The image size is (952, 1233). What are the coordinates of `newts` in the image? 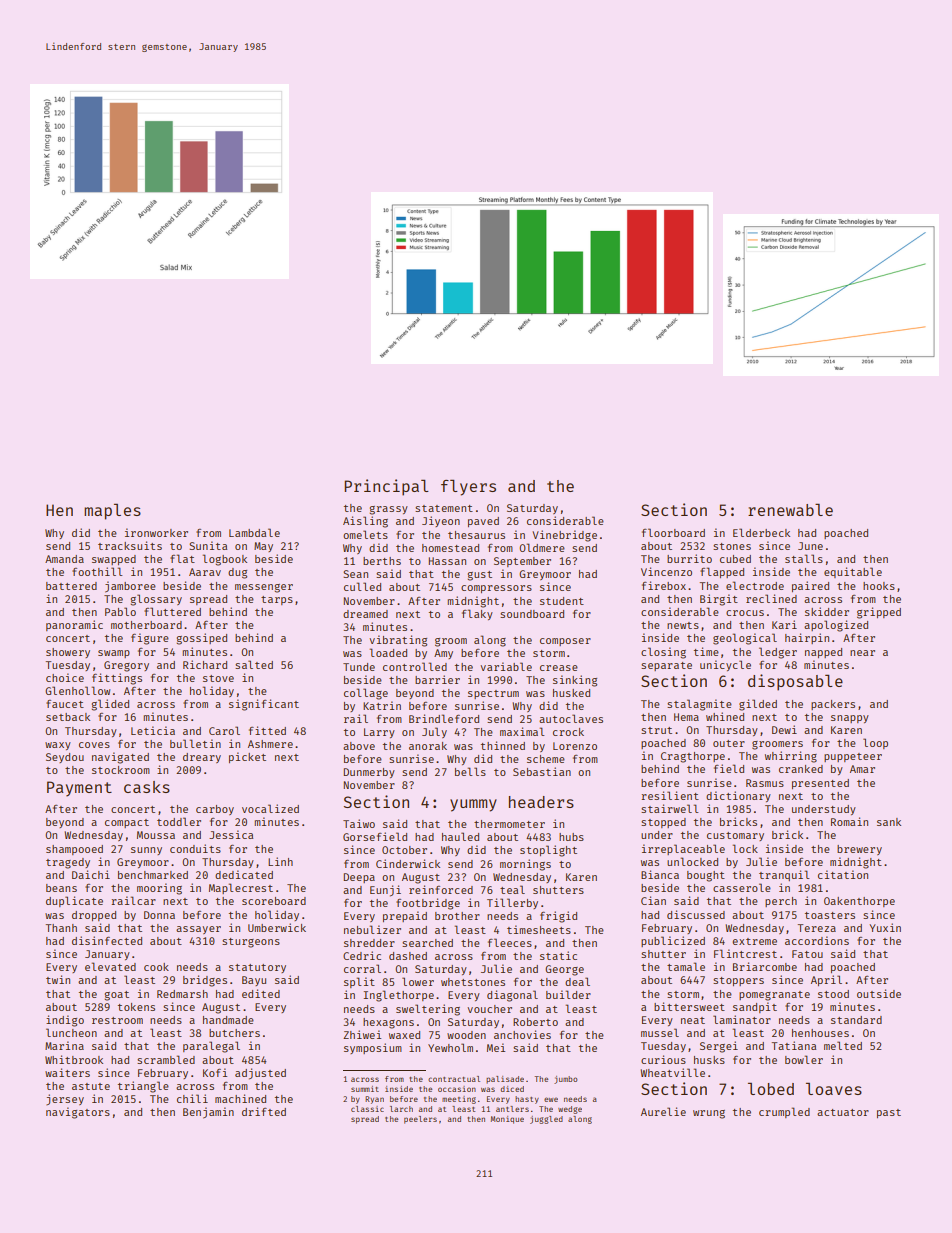 It's located at (683, 625).
